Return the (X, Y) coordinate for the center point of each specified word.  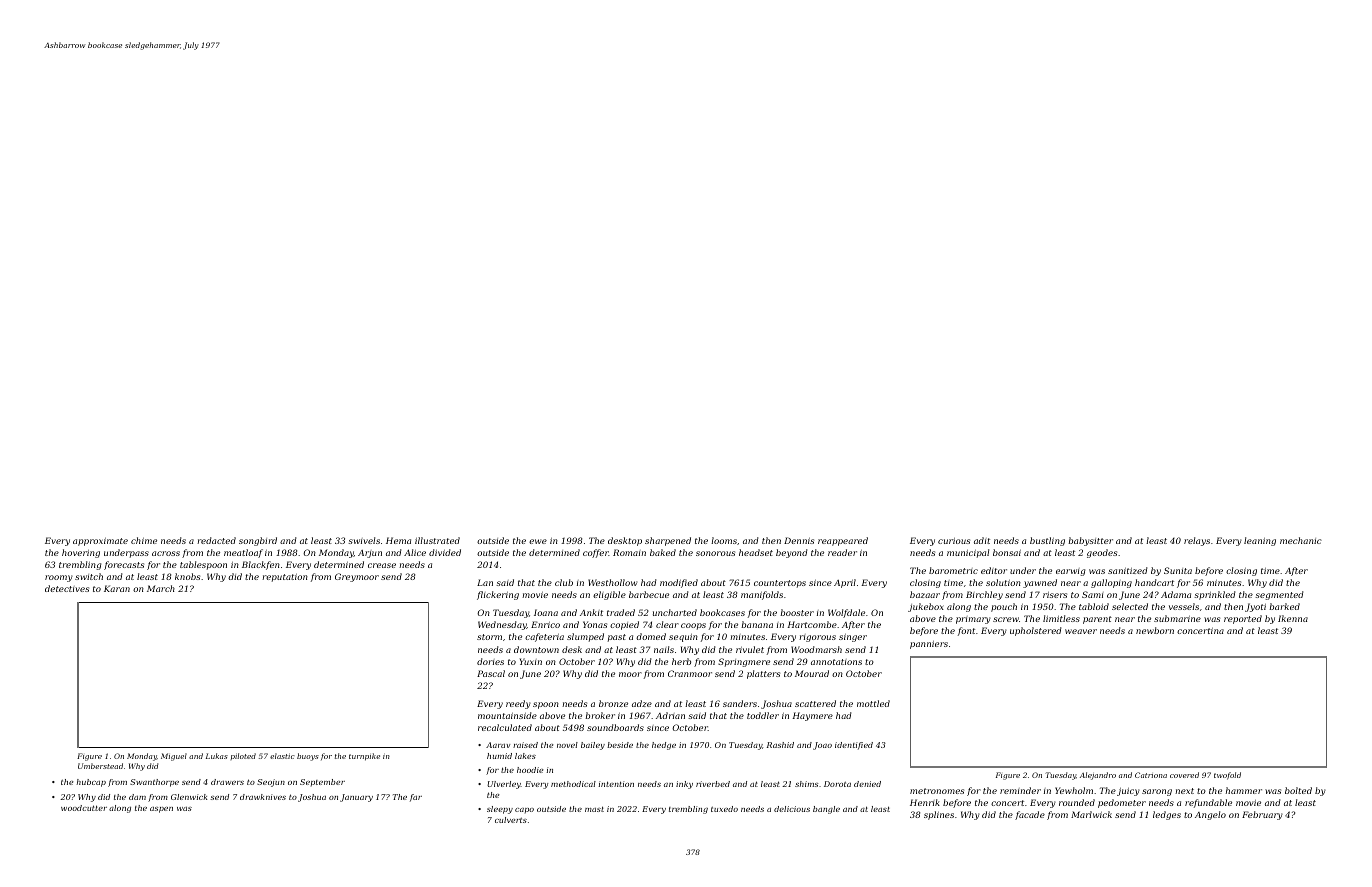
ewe (538, 541)
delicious (792, 809)
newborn (1155, 630)
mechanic (1301, 540)
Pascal (491, 673)
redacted (216, 540)
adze (642, 703)
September (322, 783)
